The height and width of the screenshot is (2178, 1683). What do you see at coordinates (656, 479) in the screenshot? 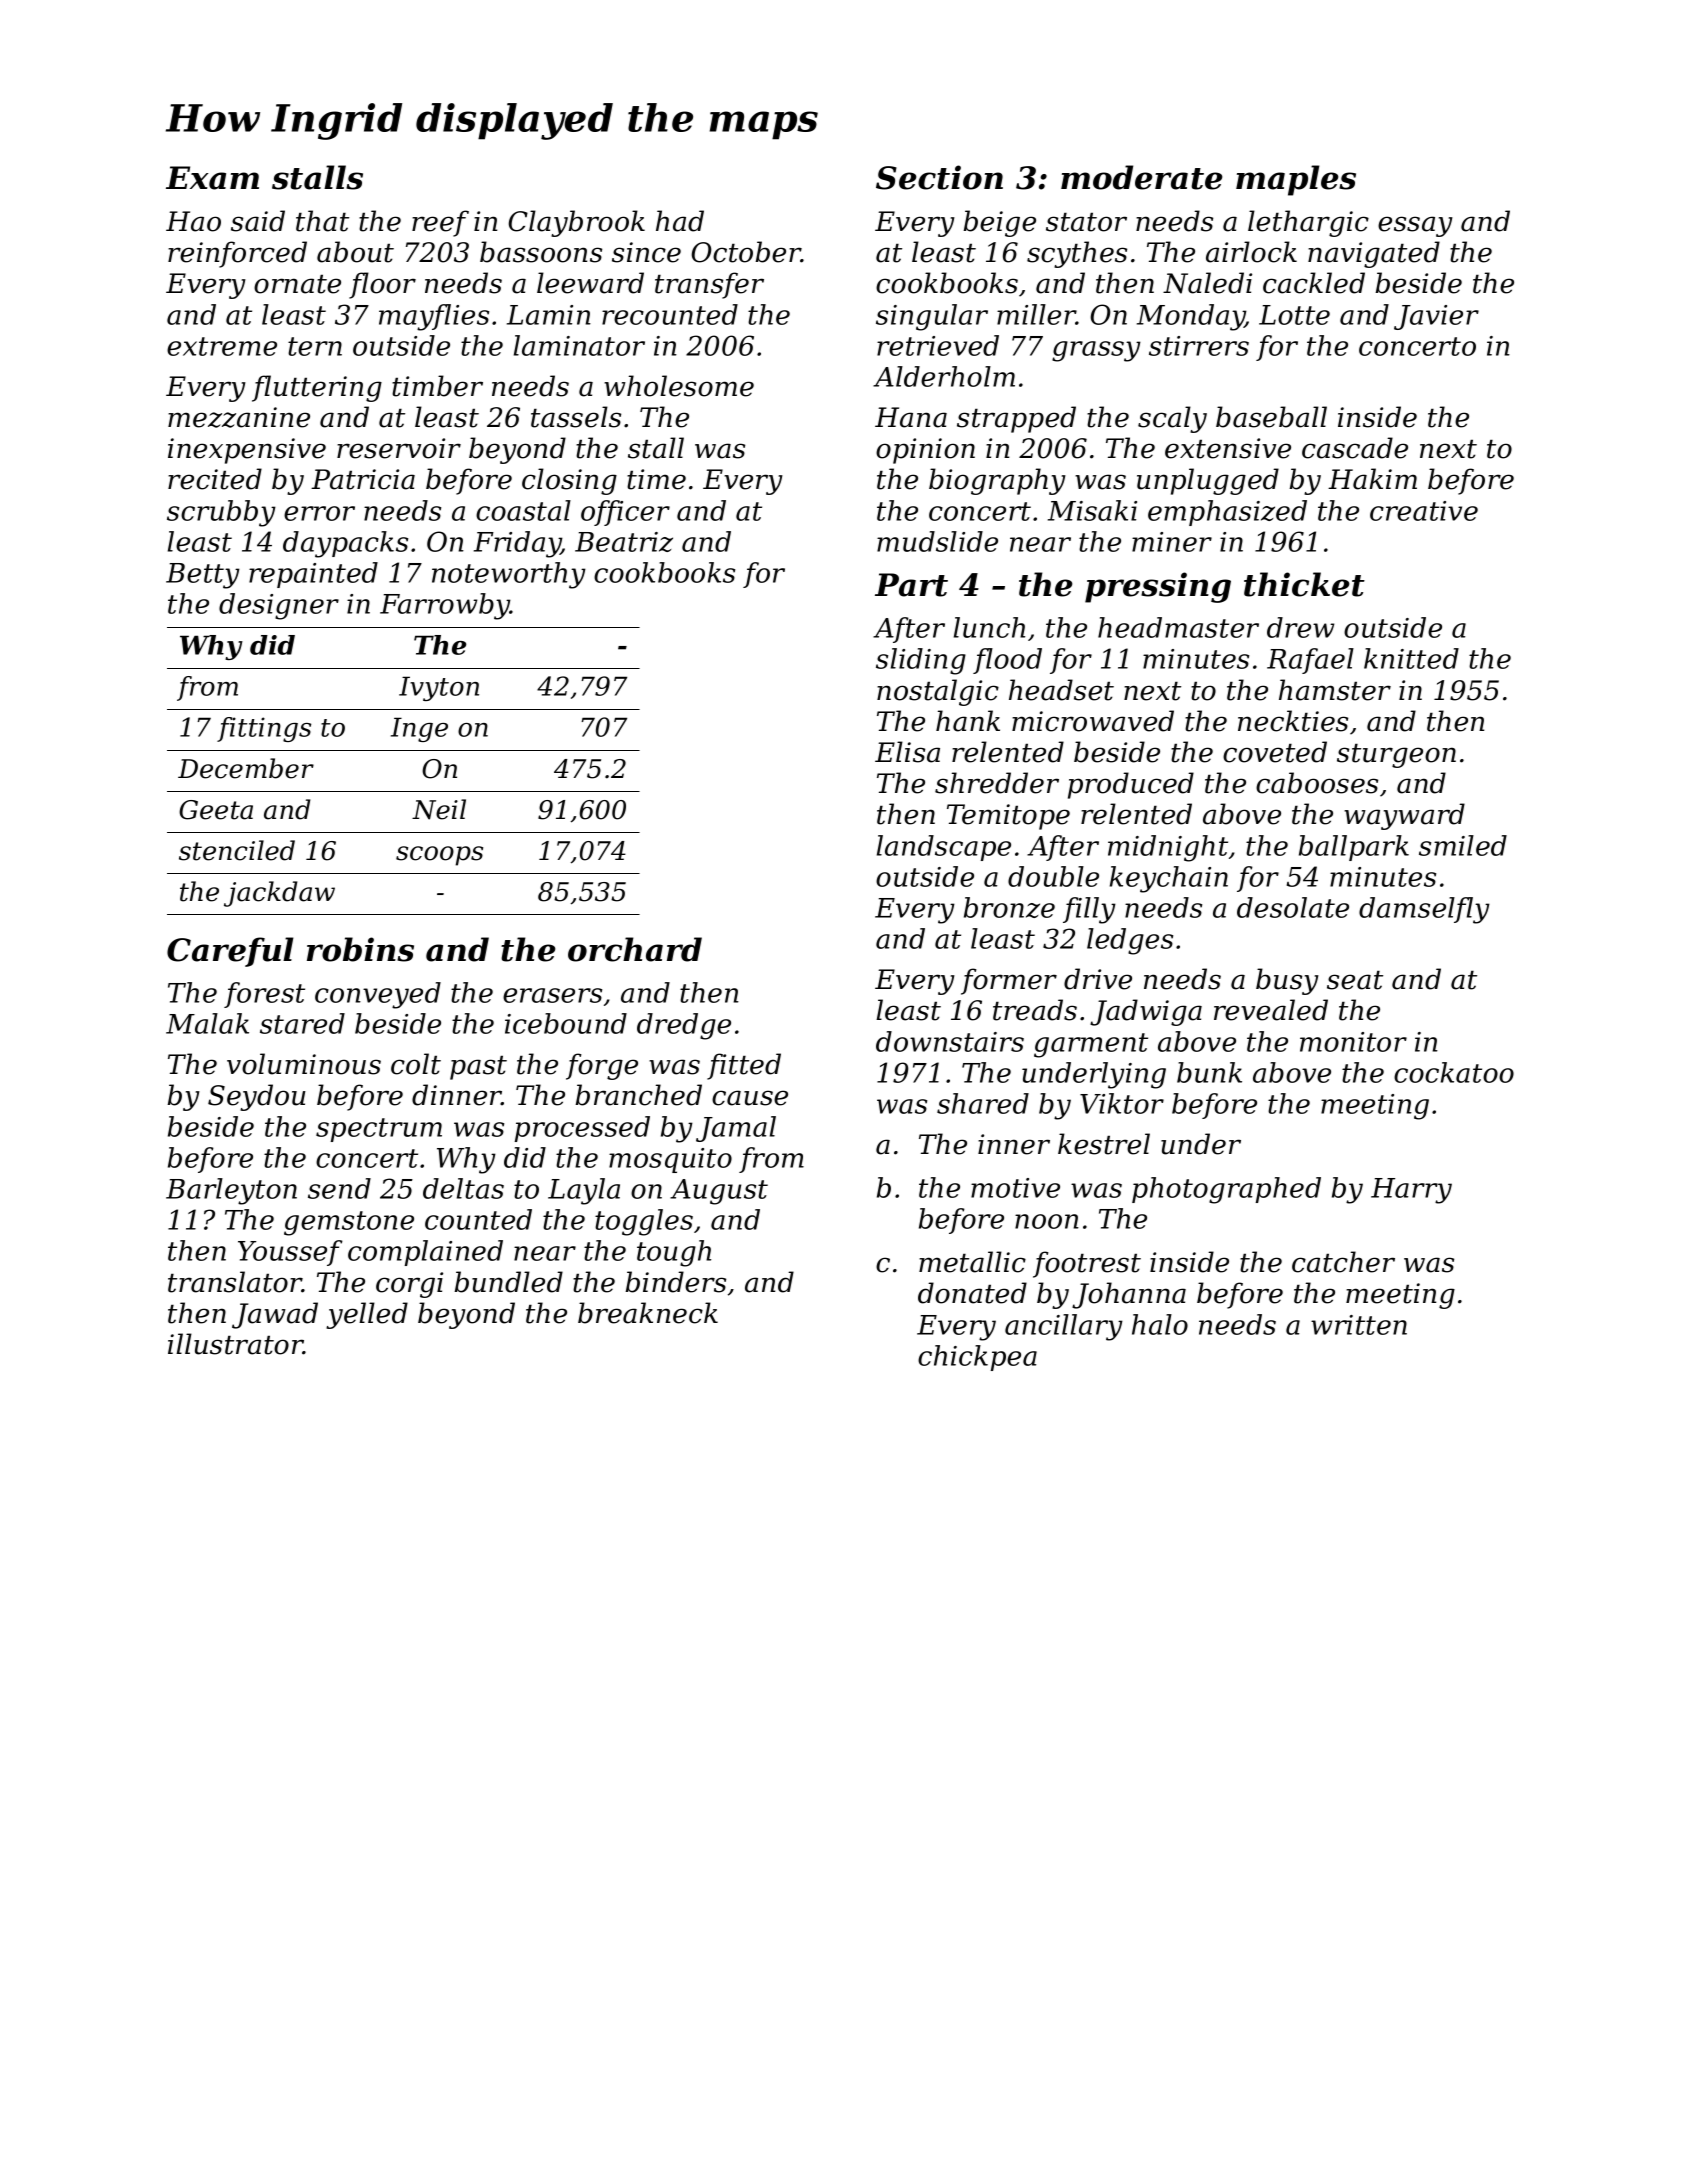
I see `time` at bounding box center [656, 479].
